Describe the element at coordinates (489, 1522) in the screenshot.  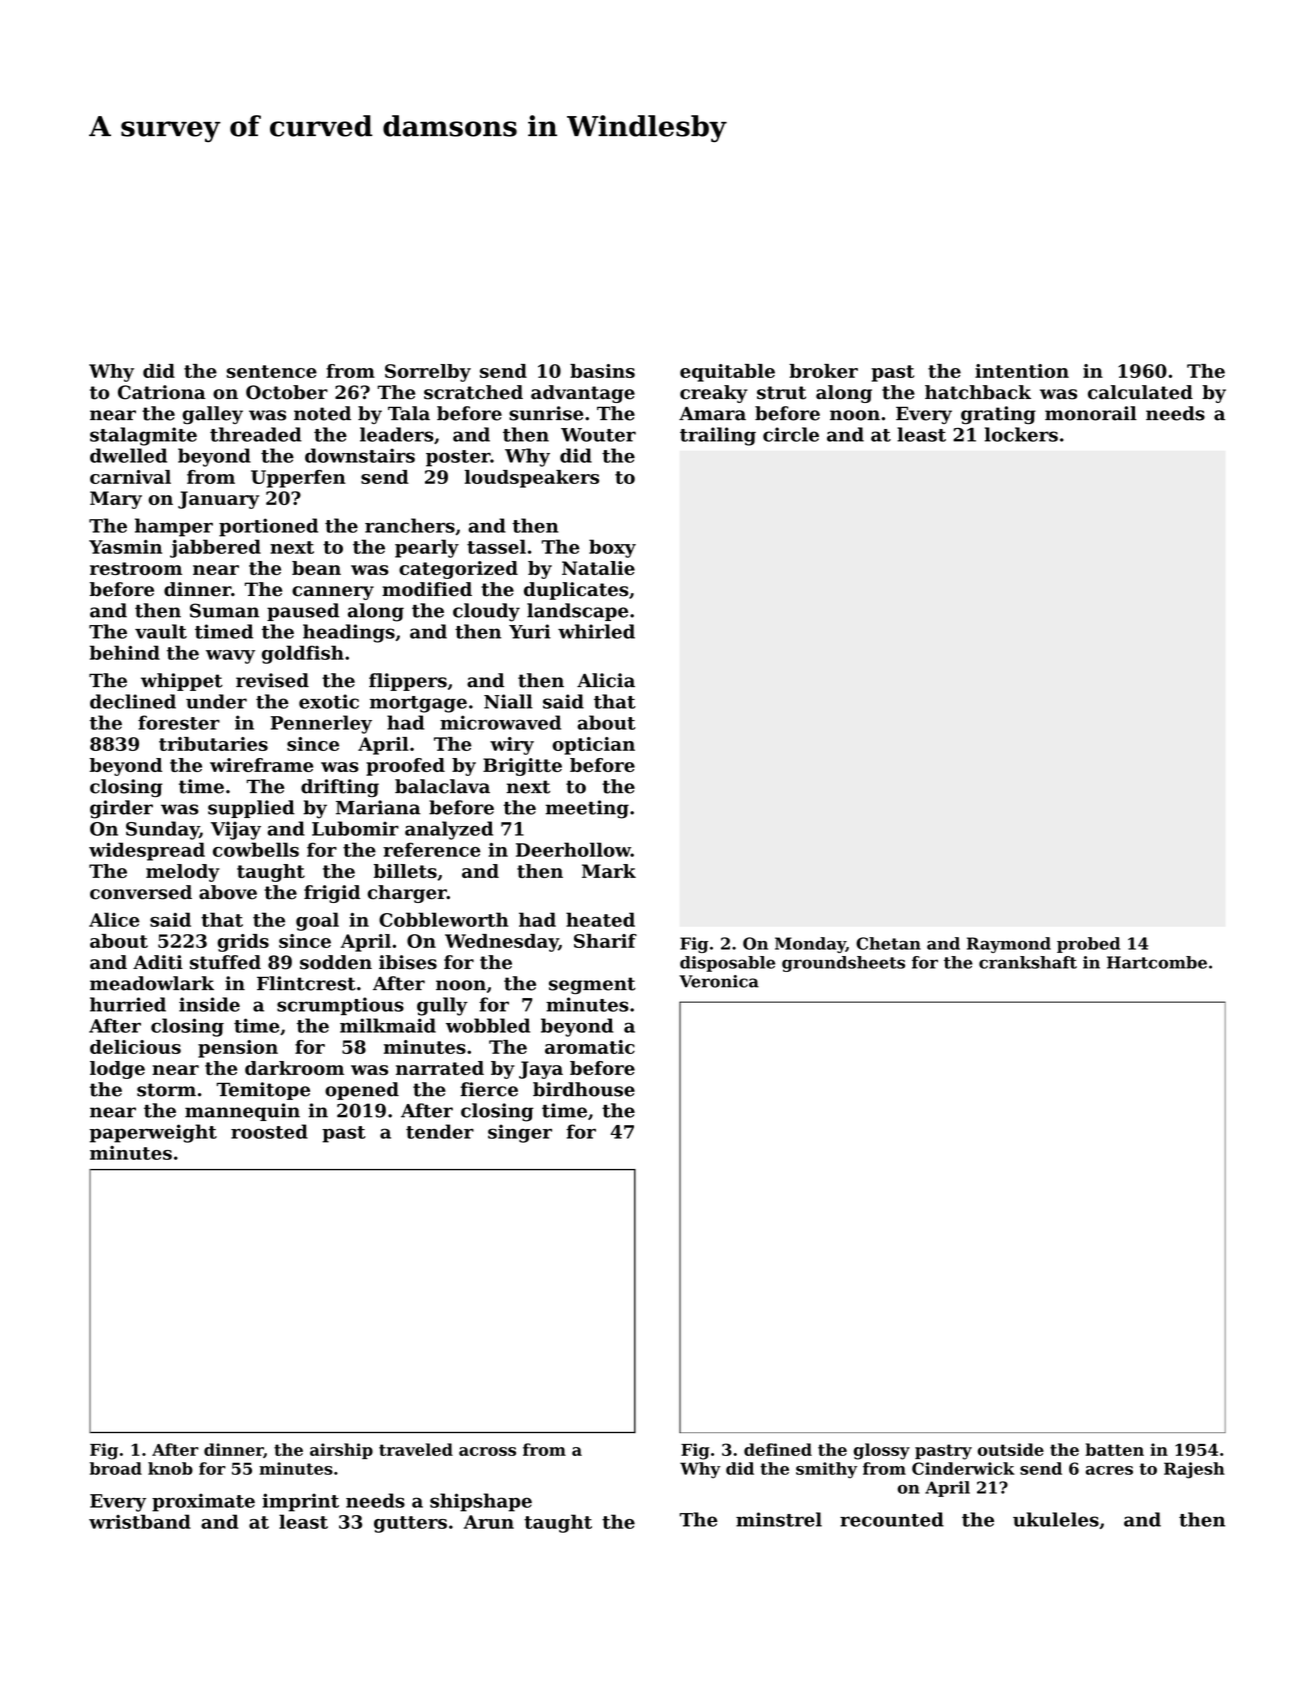
I see `Arun` at that location.
